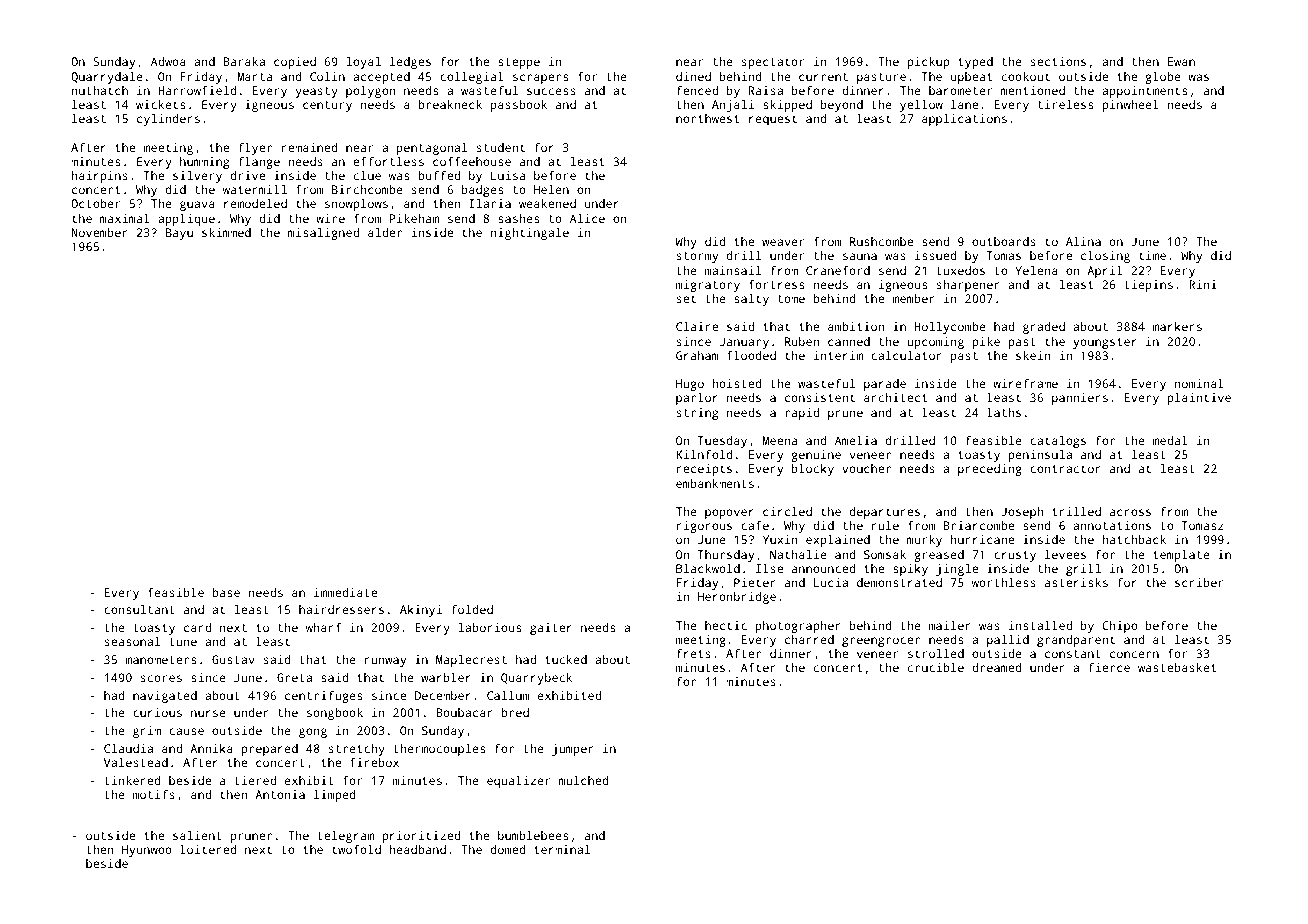  What do you see at coordinates (508, 175) in the screenshot?
I see `Luisa` at bounding box center [508, 175].
